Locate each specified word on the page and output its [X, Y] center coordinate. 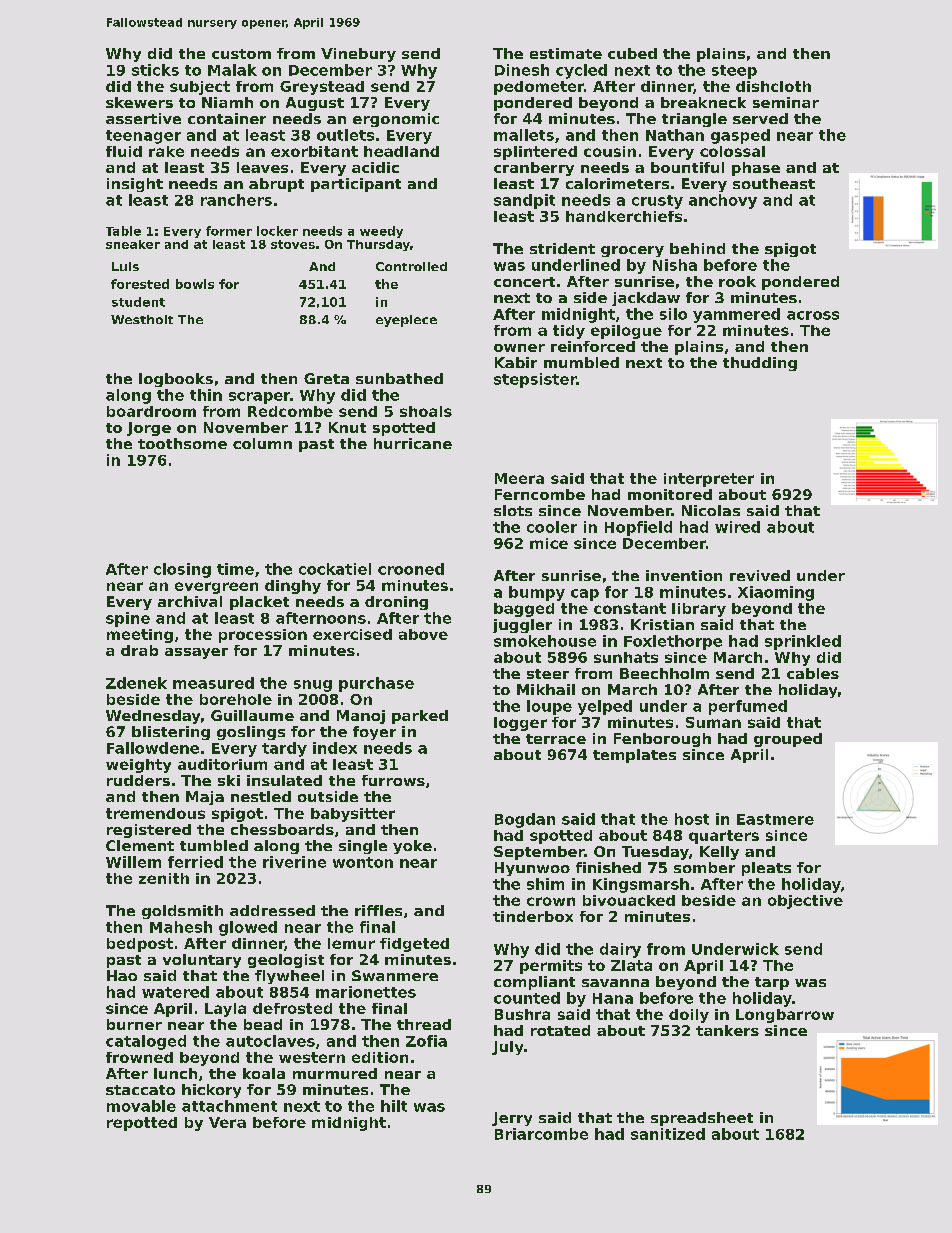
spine [128, 619]
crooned [411, 569]
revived [760, 575]
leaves [262, 167]
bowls [195, 284]
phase [756, 169]
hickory [211, 1091]
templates [634, 756]
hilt [394, 1106]
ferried [195, 862]
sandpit [524, 201]
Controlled [411, 266]
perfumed [748, 707]
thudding [760, 364]
